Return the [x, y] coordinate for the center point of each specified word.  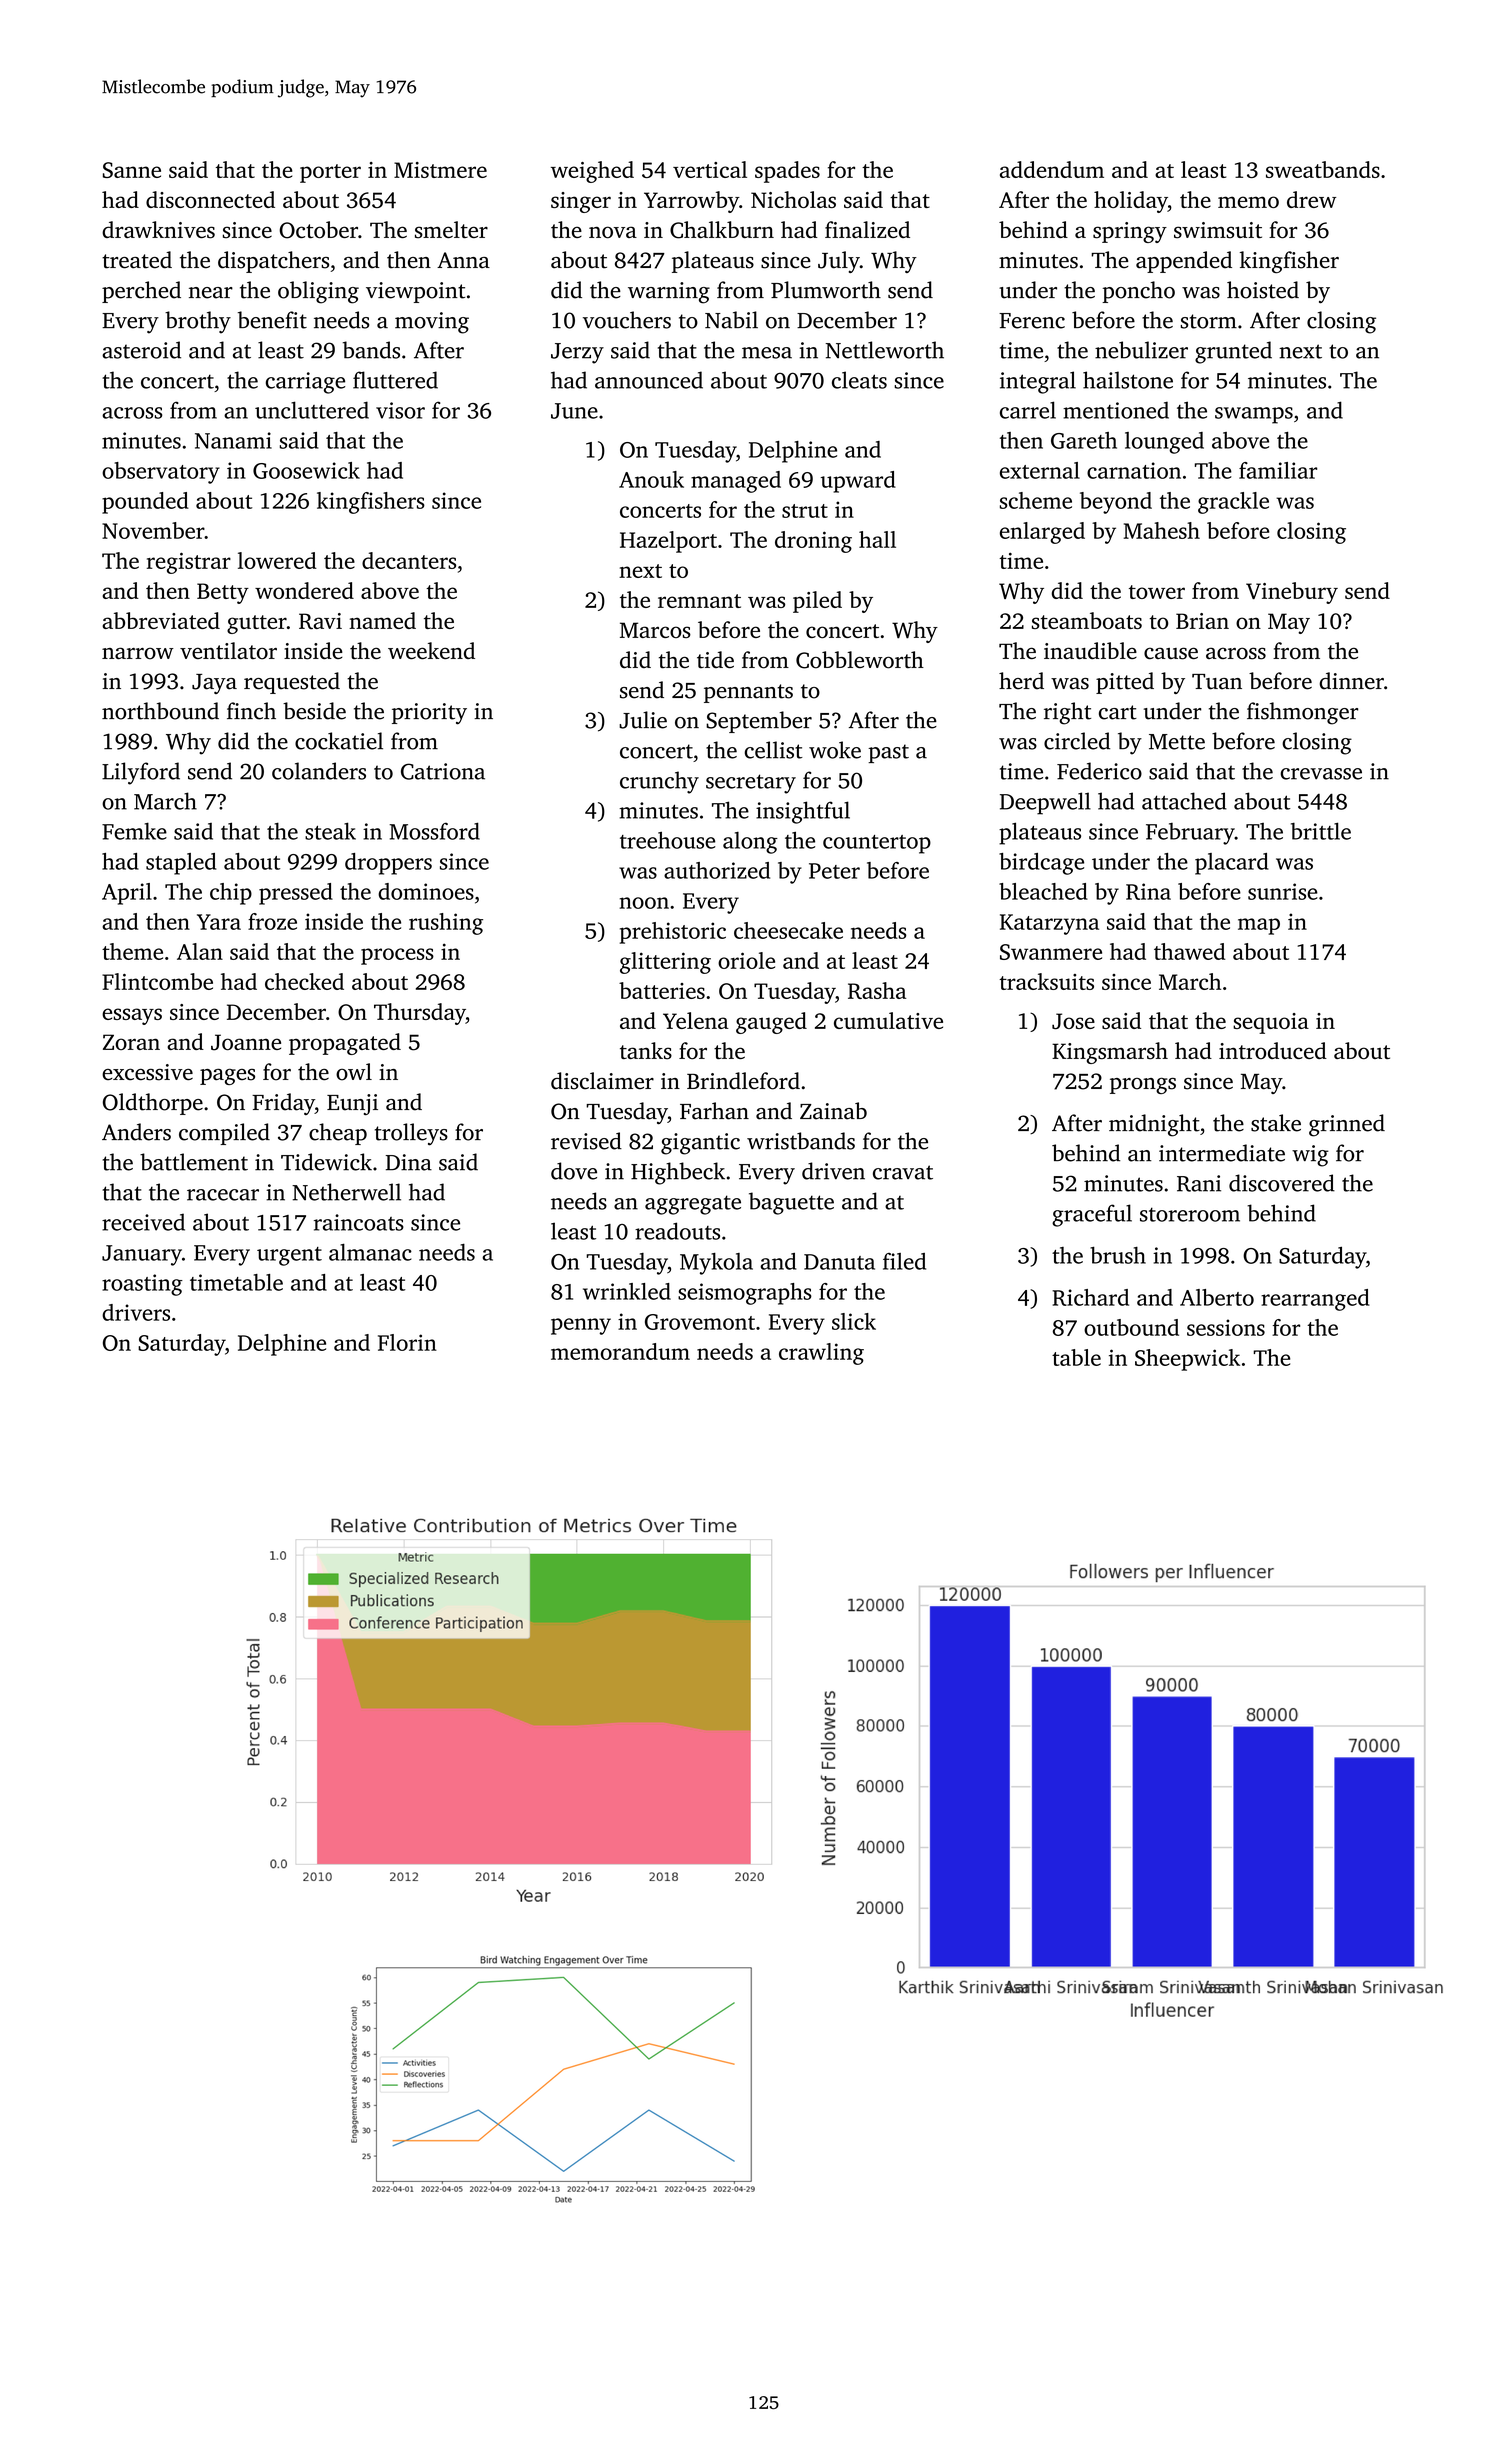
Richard [1090, 1297]
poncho [1138, 292]
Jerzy [577, 353]
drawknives [158, 230]
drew [1311, 199]
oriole [746, 960]
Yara [219, 922]
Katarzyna [1049, 924]
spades [787, 172]
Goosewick [306, 470]
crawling [821, 1354]
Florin [407, 1342]
